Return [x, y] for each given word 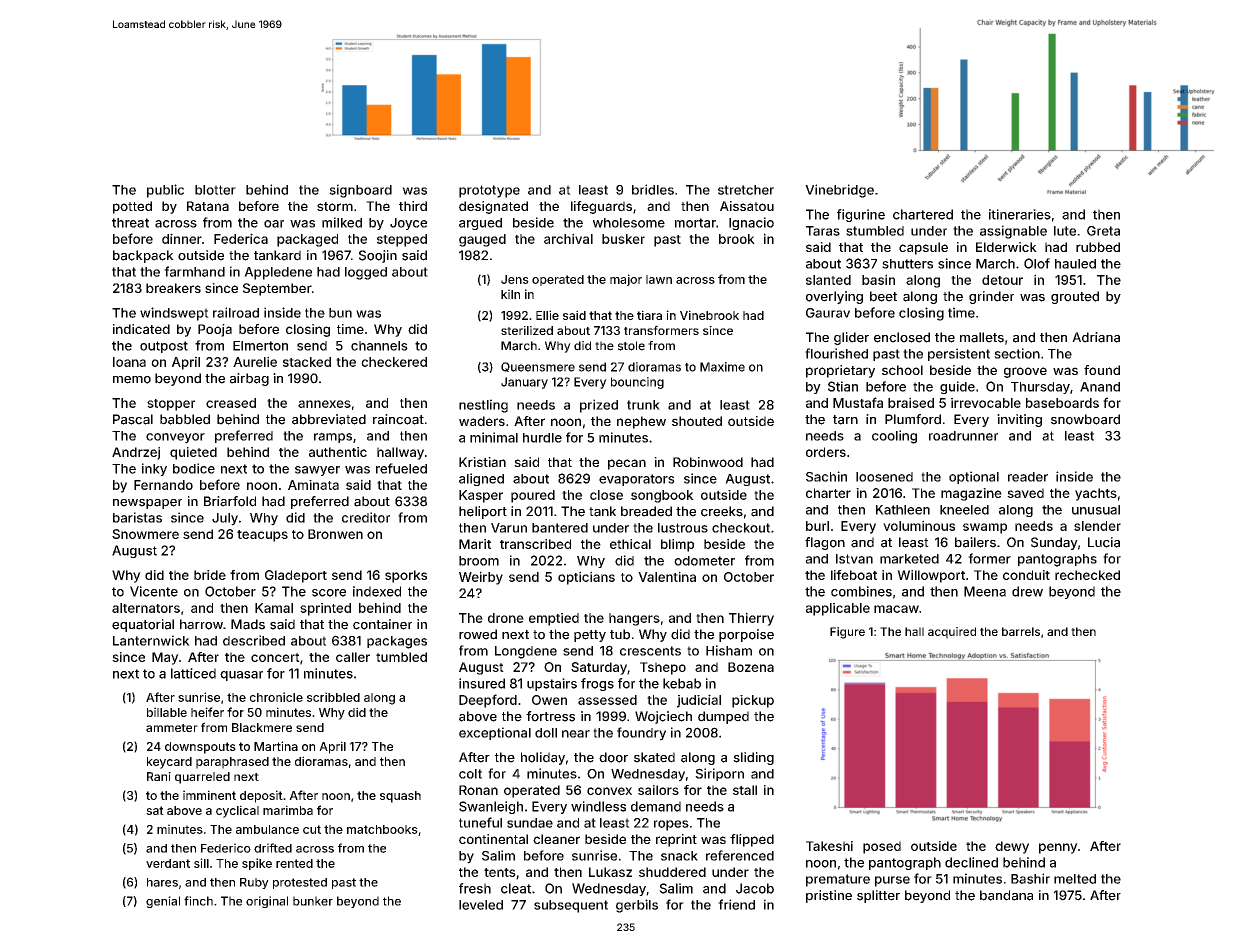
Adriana [1096, 337]
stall [745, 790]
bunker [313, 901]
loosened [884, 477]
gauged [482, 240]
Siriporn [719, 774]
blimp [677, 545]
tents [500, 872]
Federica [241, 238]
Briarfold [230, 501]
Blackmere [262, 727]
